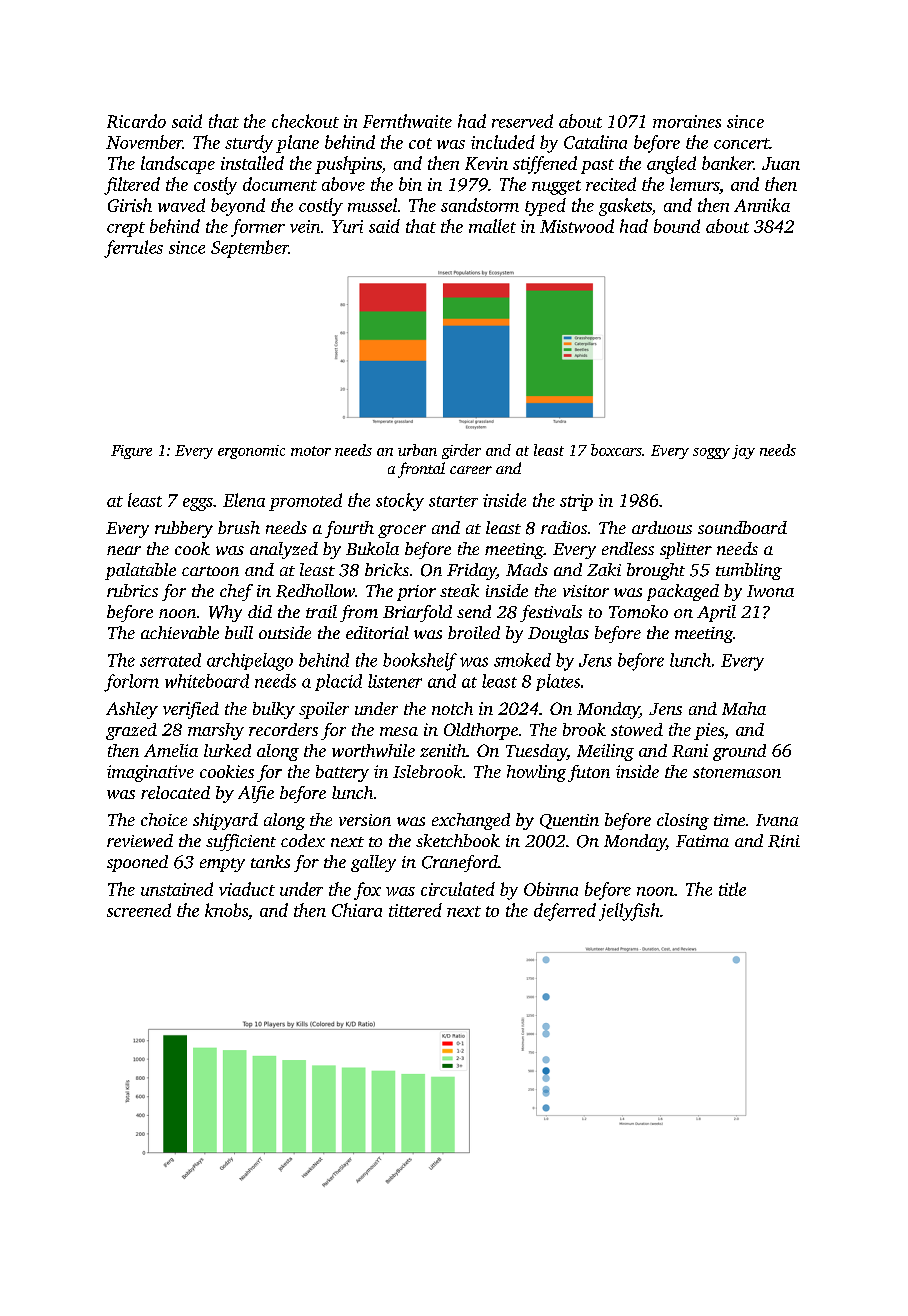 This screenshot has width=908, height=1316. Describe the element at coordinates (522, 121) in the screenshot. I see `reserved` at that location.
